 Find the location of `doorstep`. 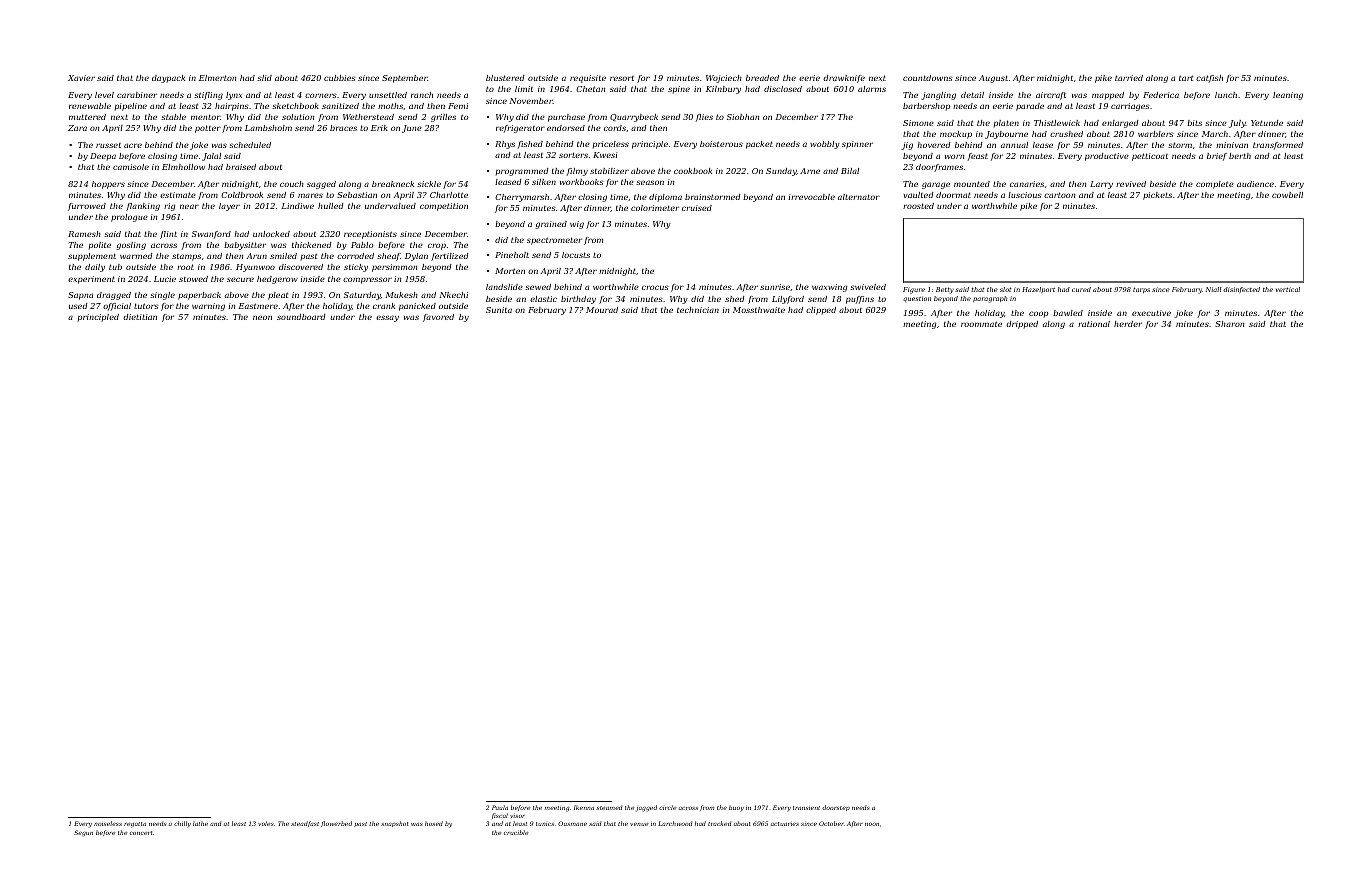

doorstep is located at coordinates (836, 808).
